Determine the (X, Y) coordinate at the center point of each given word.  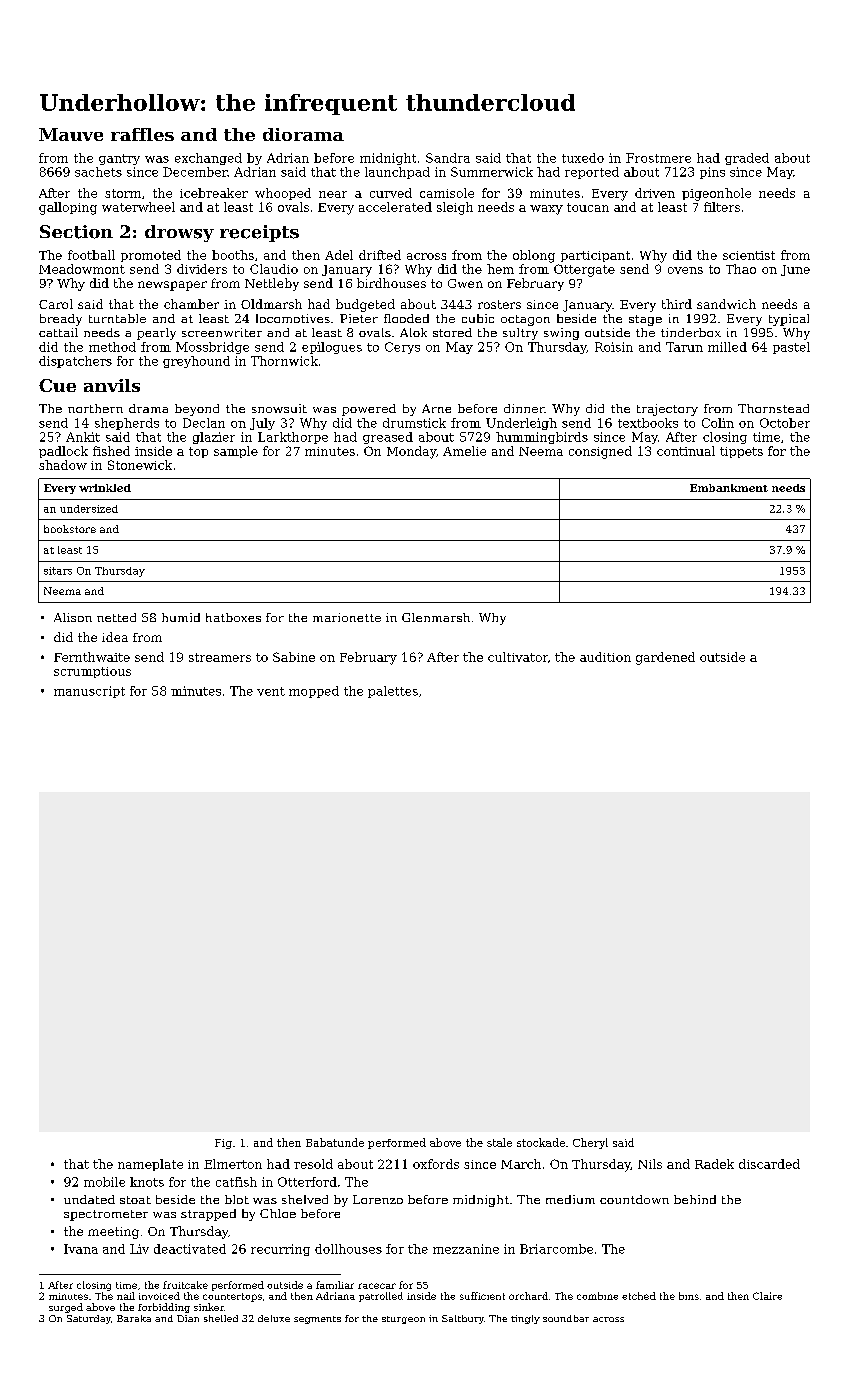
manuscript (89, 692)
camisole (447, 193)
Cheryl (590, 1143)
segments (317, 1320)
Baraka (134, 1318)
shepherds (127, 424)
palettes (393, 692)
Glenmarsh (436, 617)
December (195, 172)
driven (655, 193)
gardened (665, 658)
